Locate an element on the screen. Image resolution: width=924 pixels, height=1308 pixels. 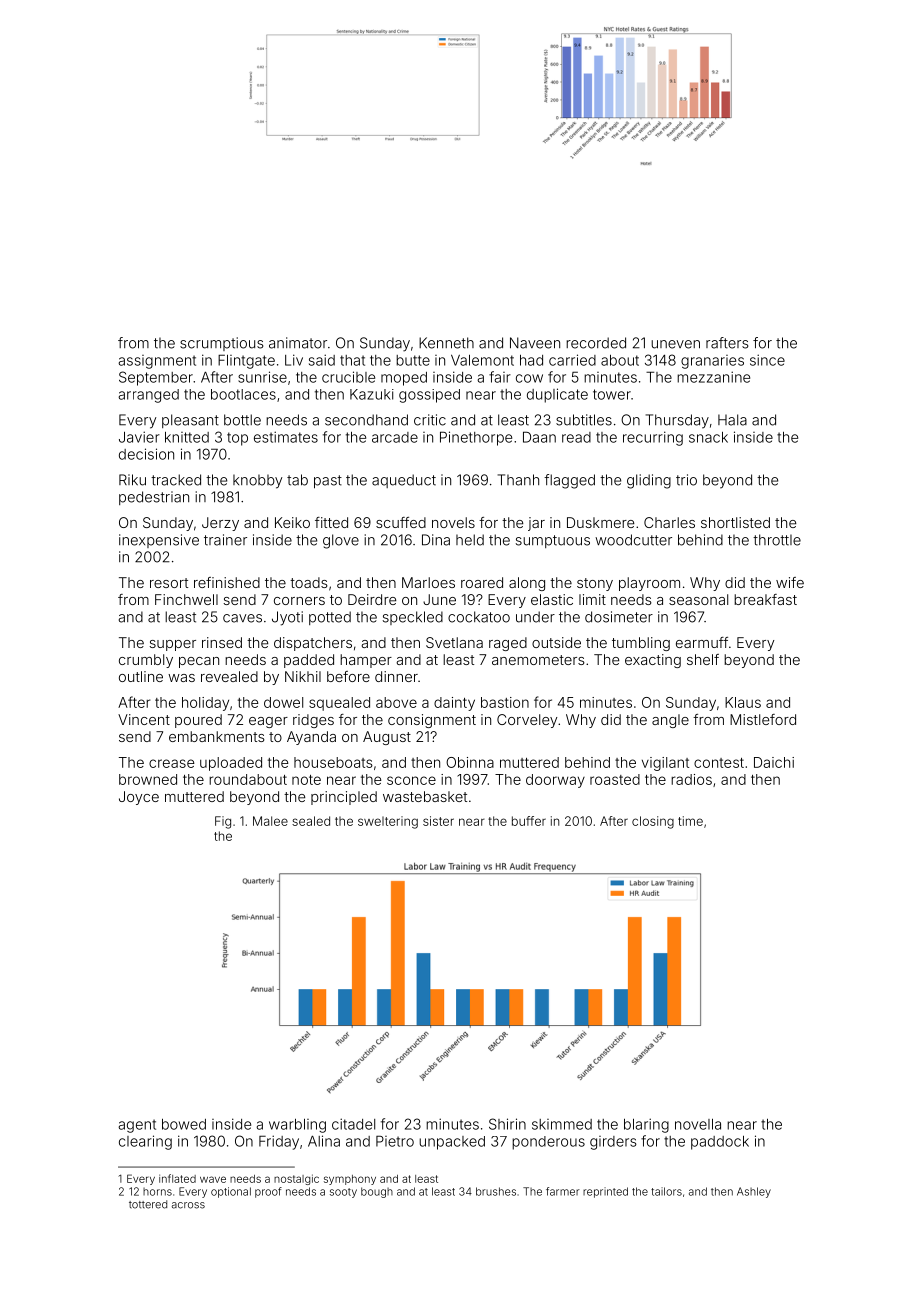
refinished is located at coordinates (227, 582).
